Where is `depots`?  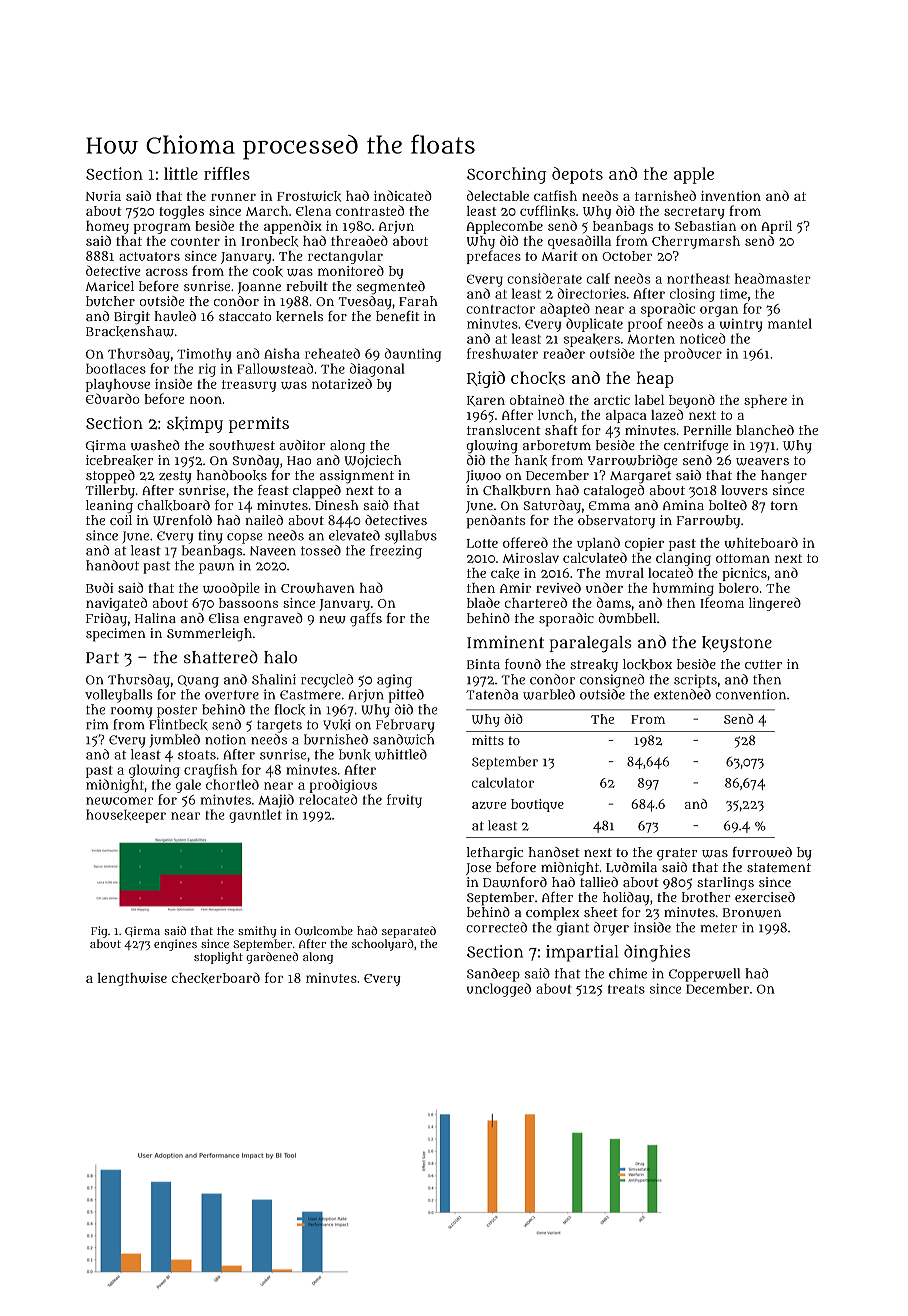
depots is located at coordinates (577, 175).
